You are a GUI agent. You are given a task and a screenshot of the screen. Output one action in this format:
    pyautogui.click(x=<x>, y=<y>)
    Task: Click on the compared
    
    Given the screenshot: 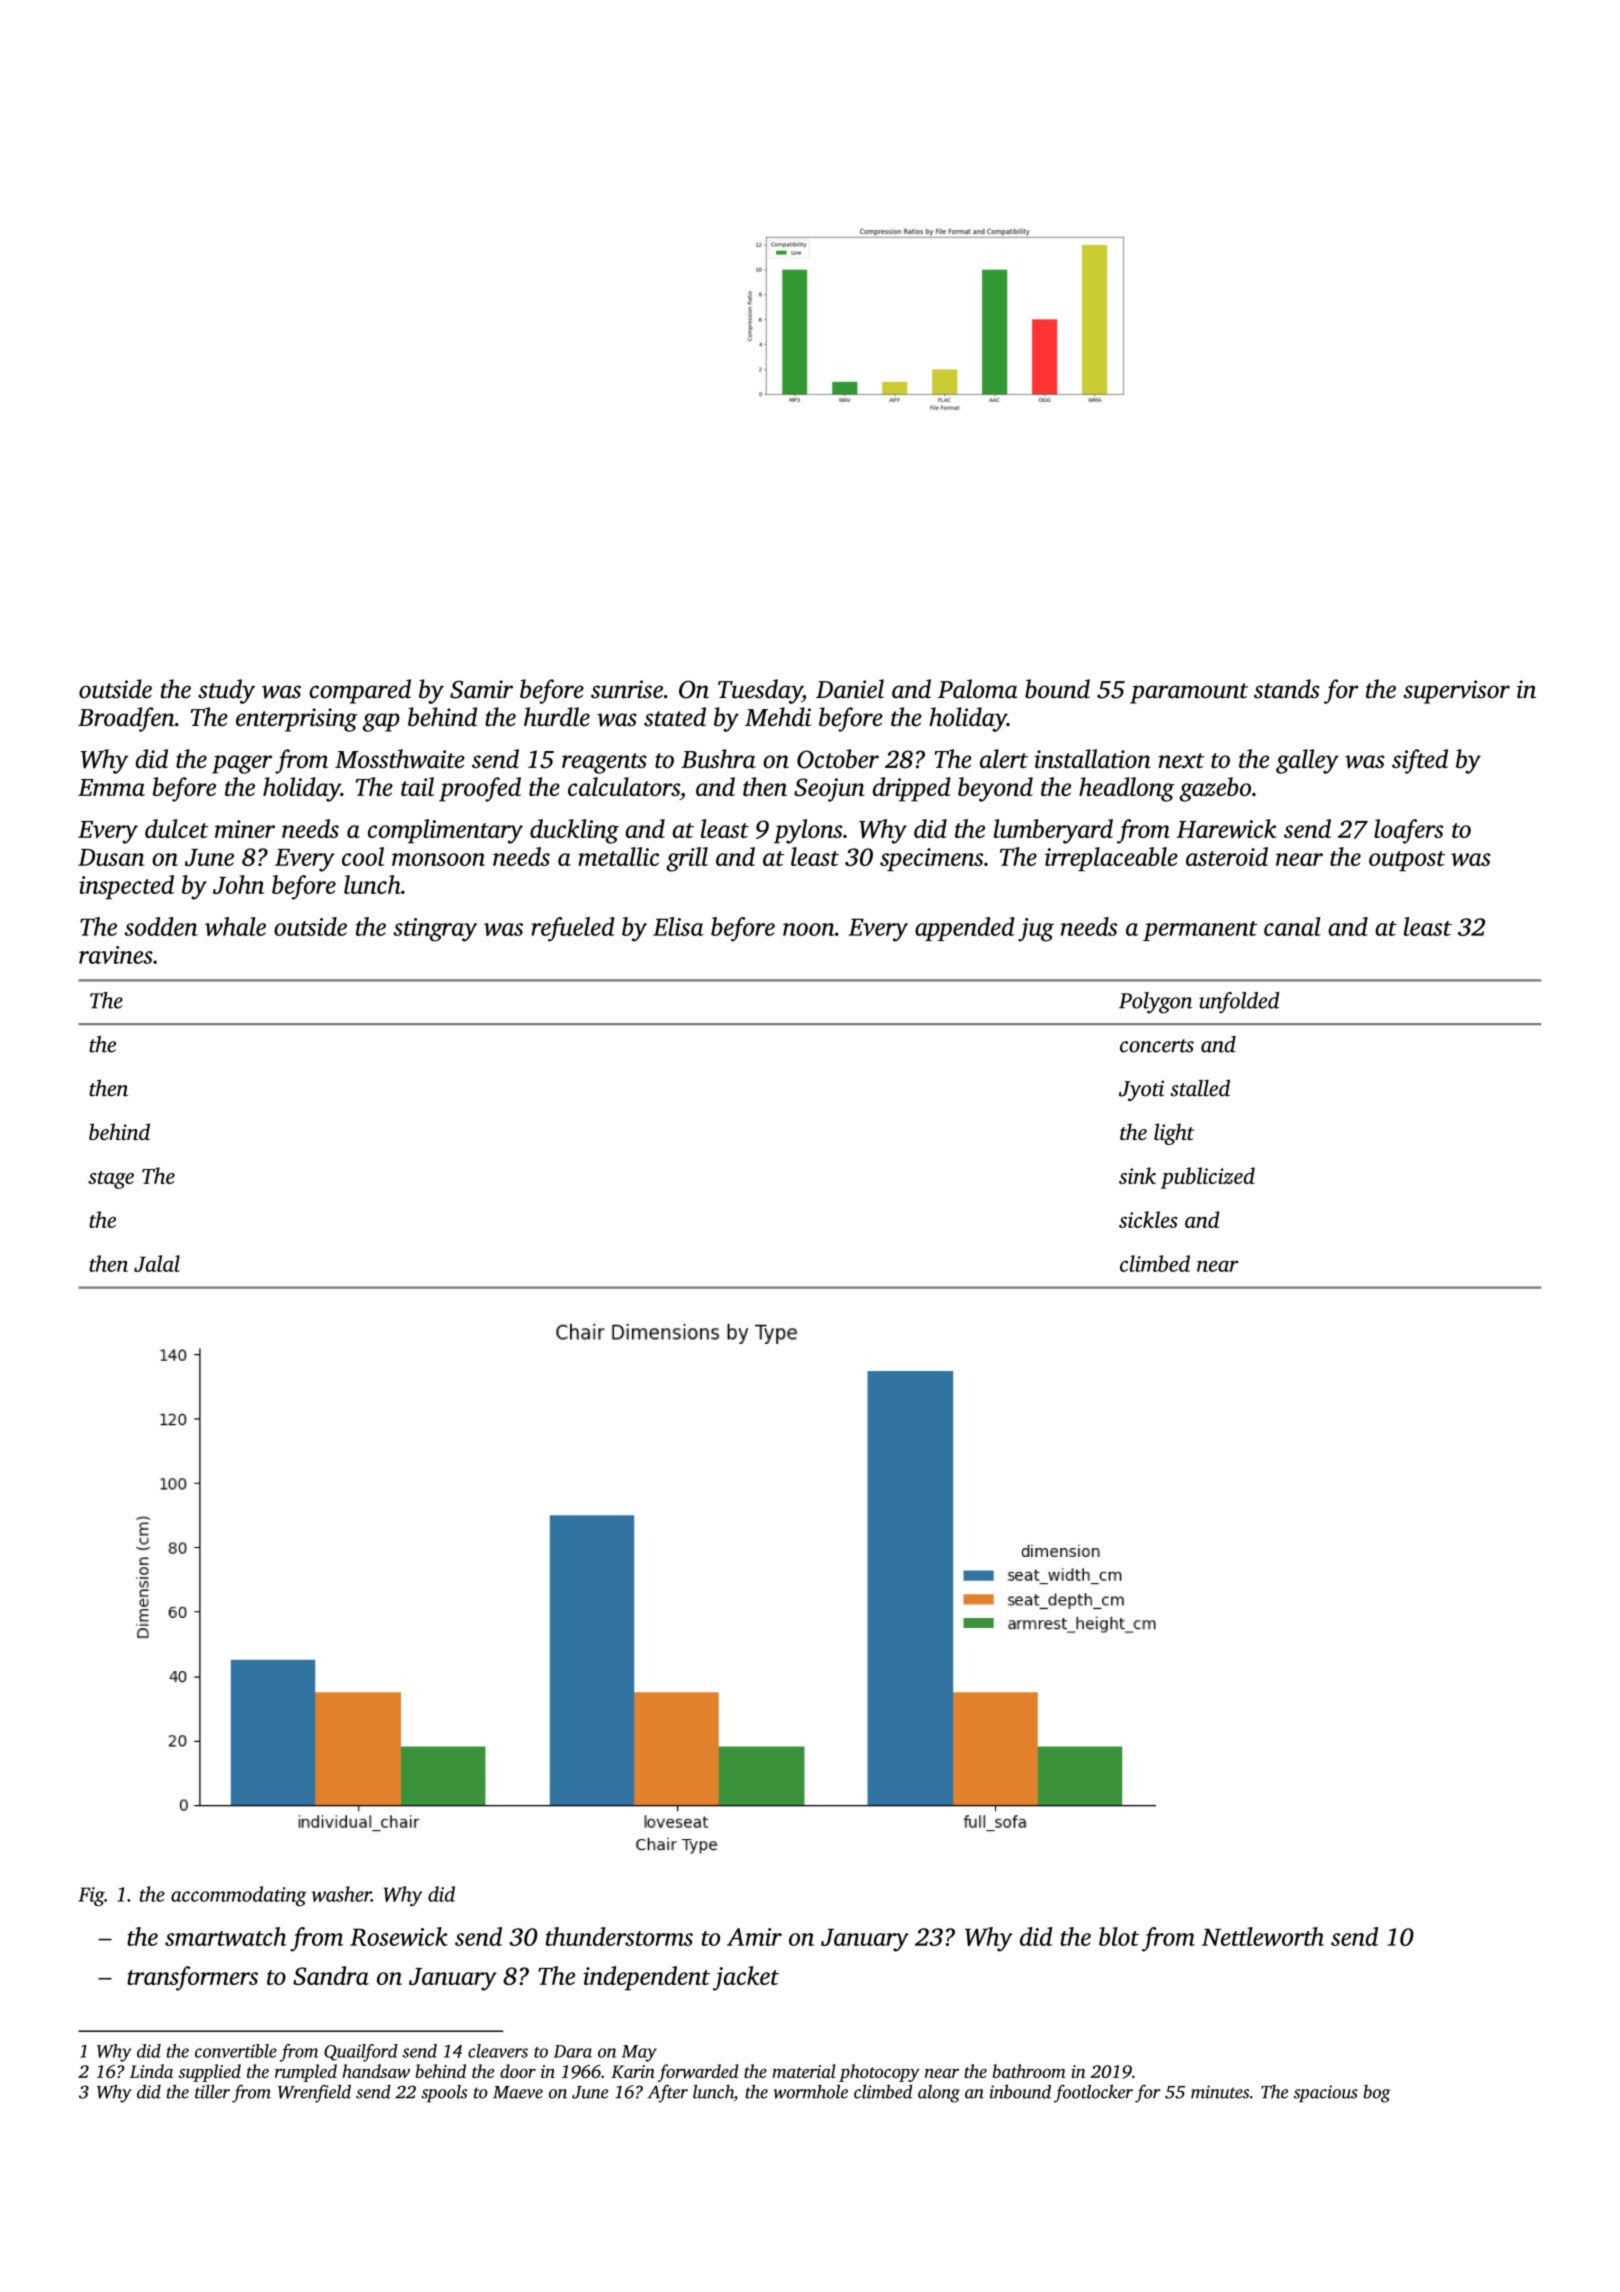 What is the action you would take?
    pyautogui.click(x=360, y=691)
